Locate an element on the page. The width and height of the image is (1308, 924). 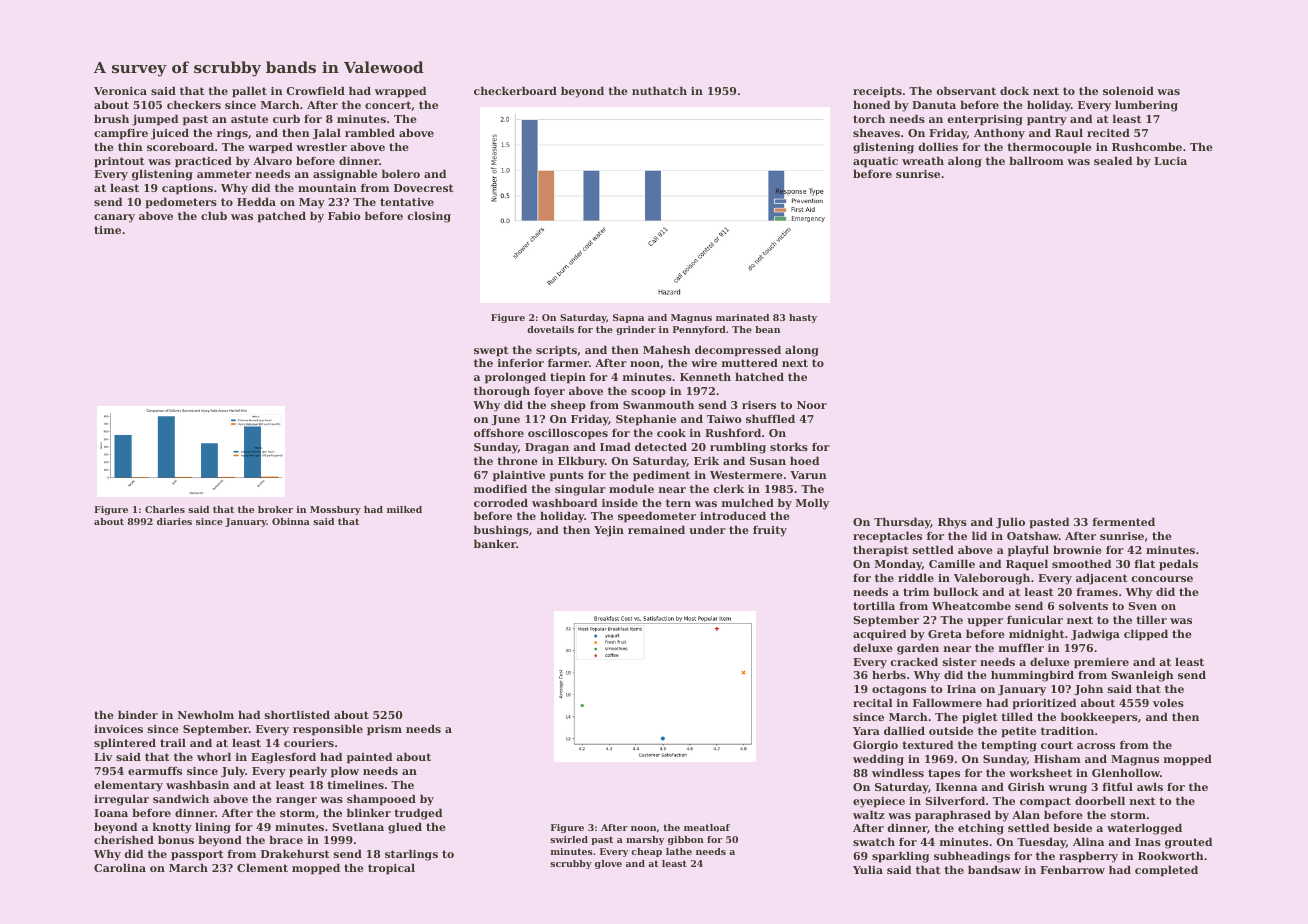
Charles is located at coordinates (165, 509).
